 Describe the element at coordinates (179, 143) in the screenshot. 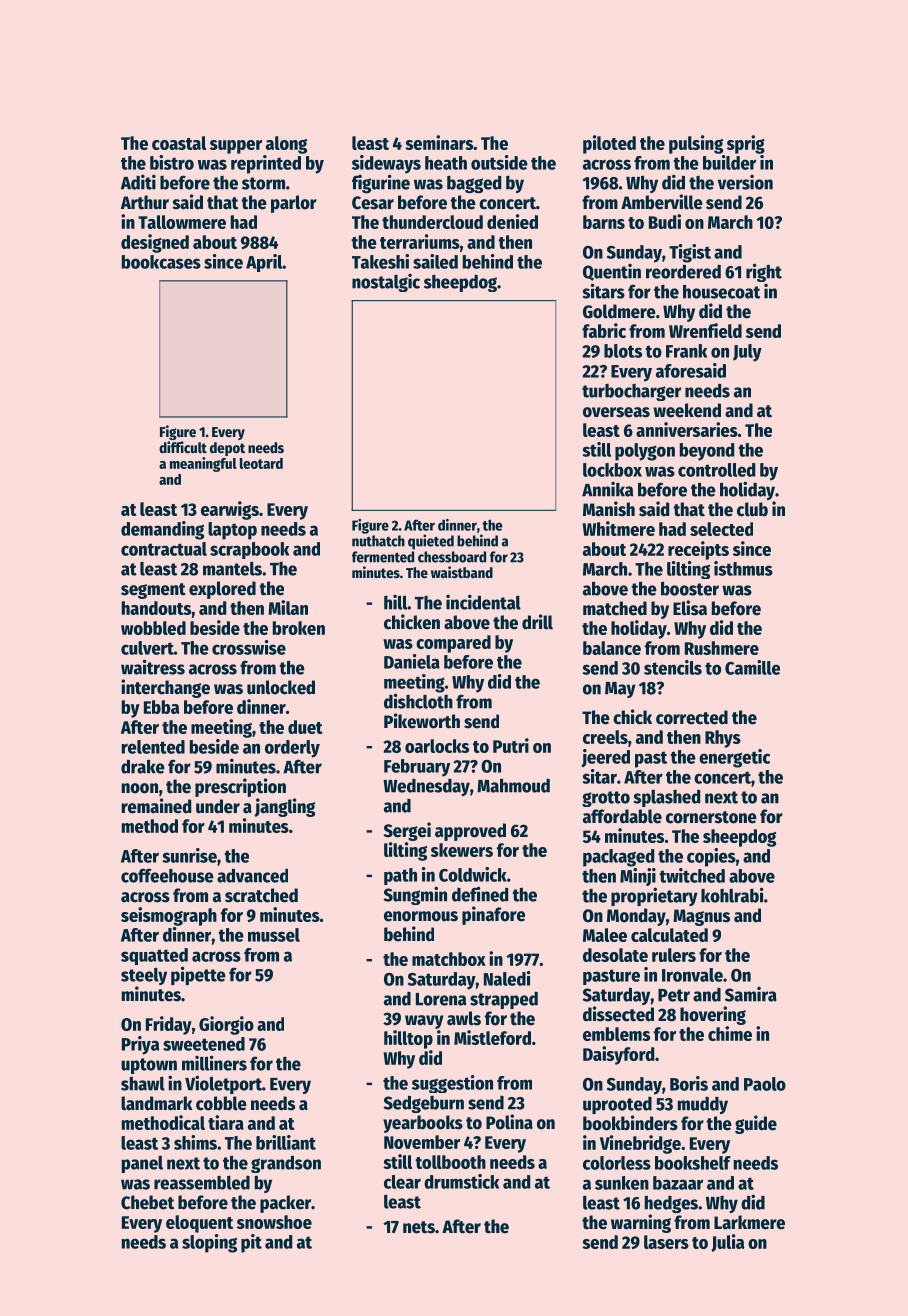

I see `coastal` at that location.
